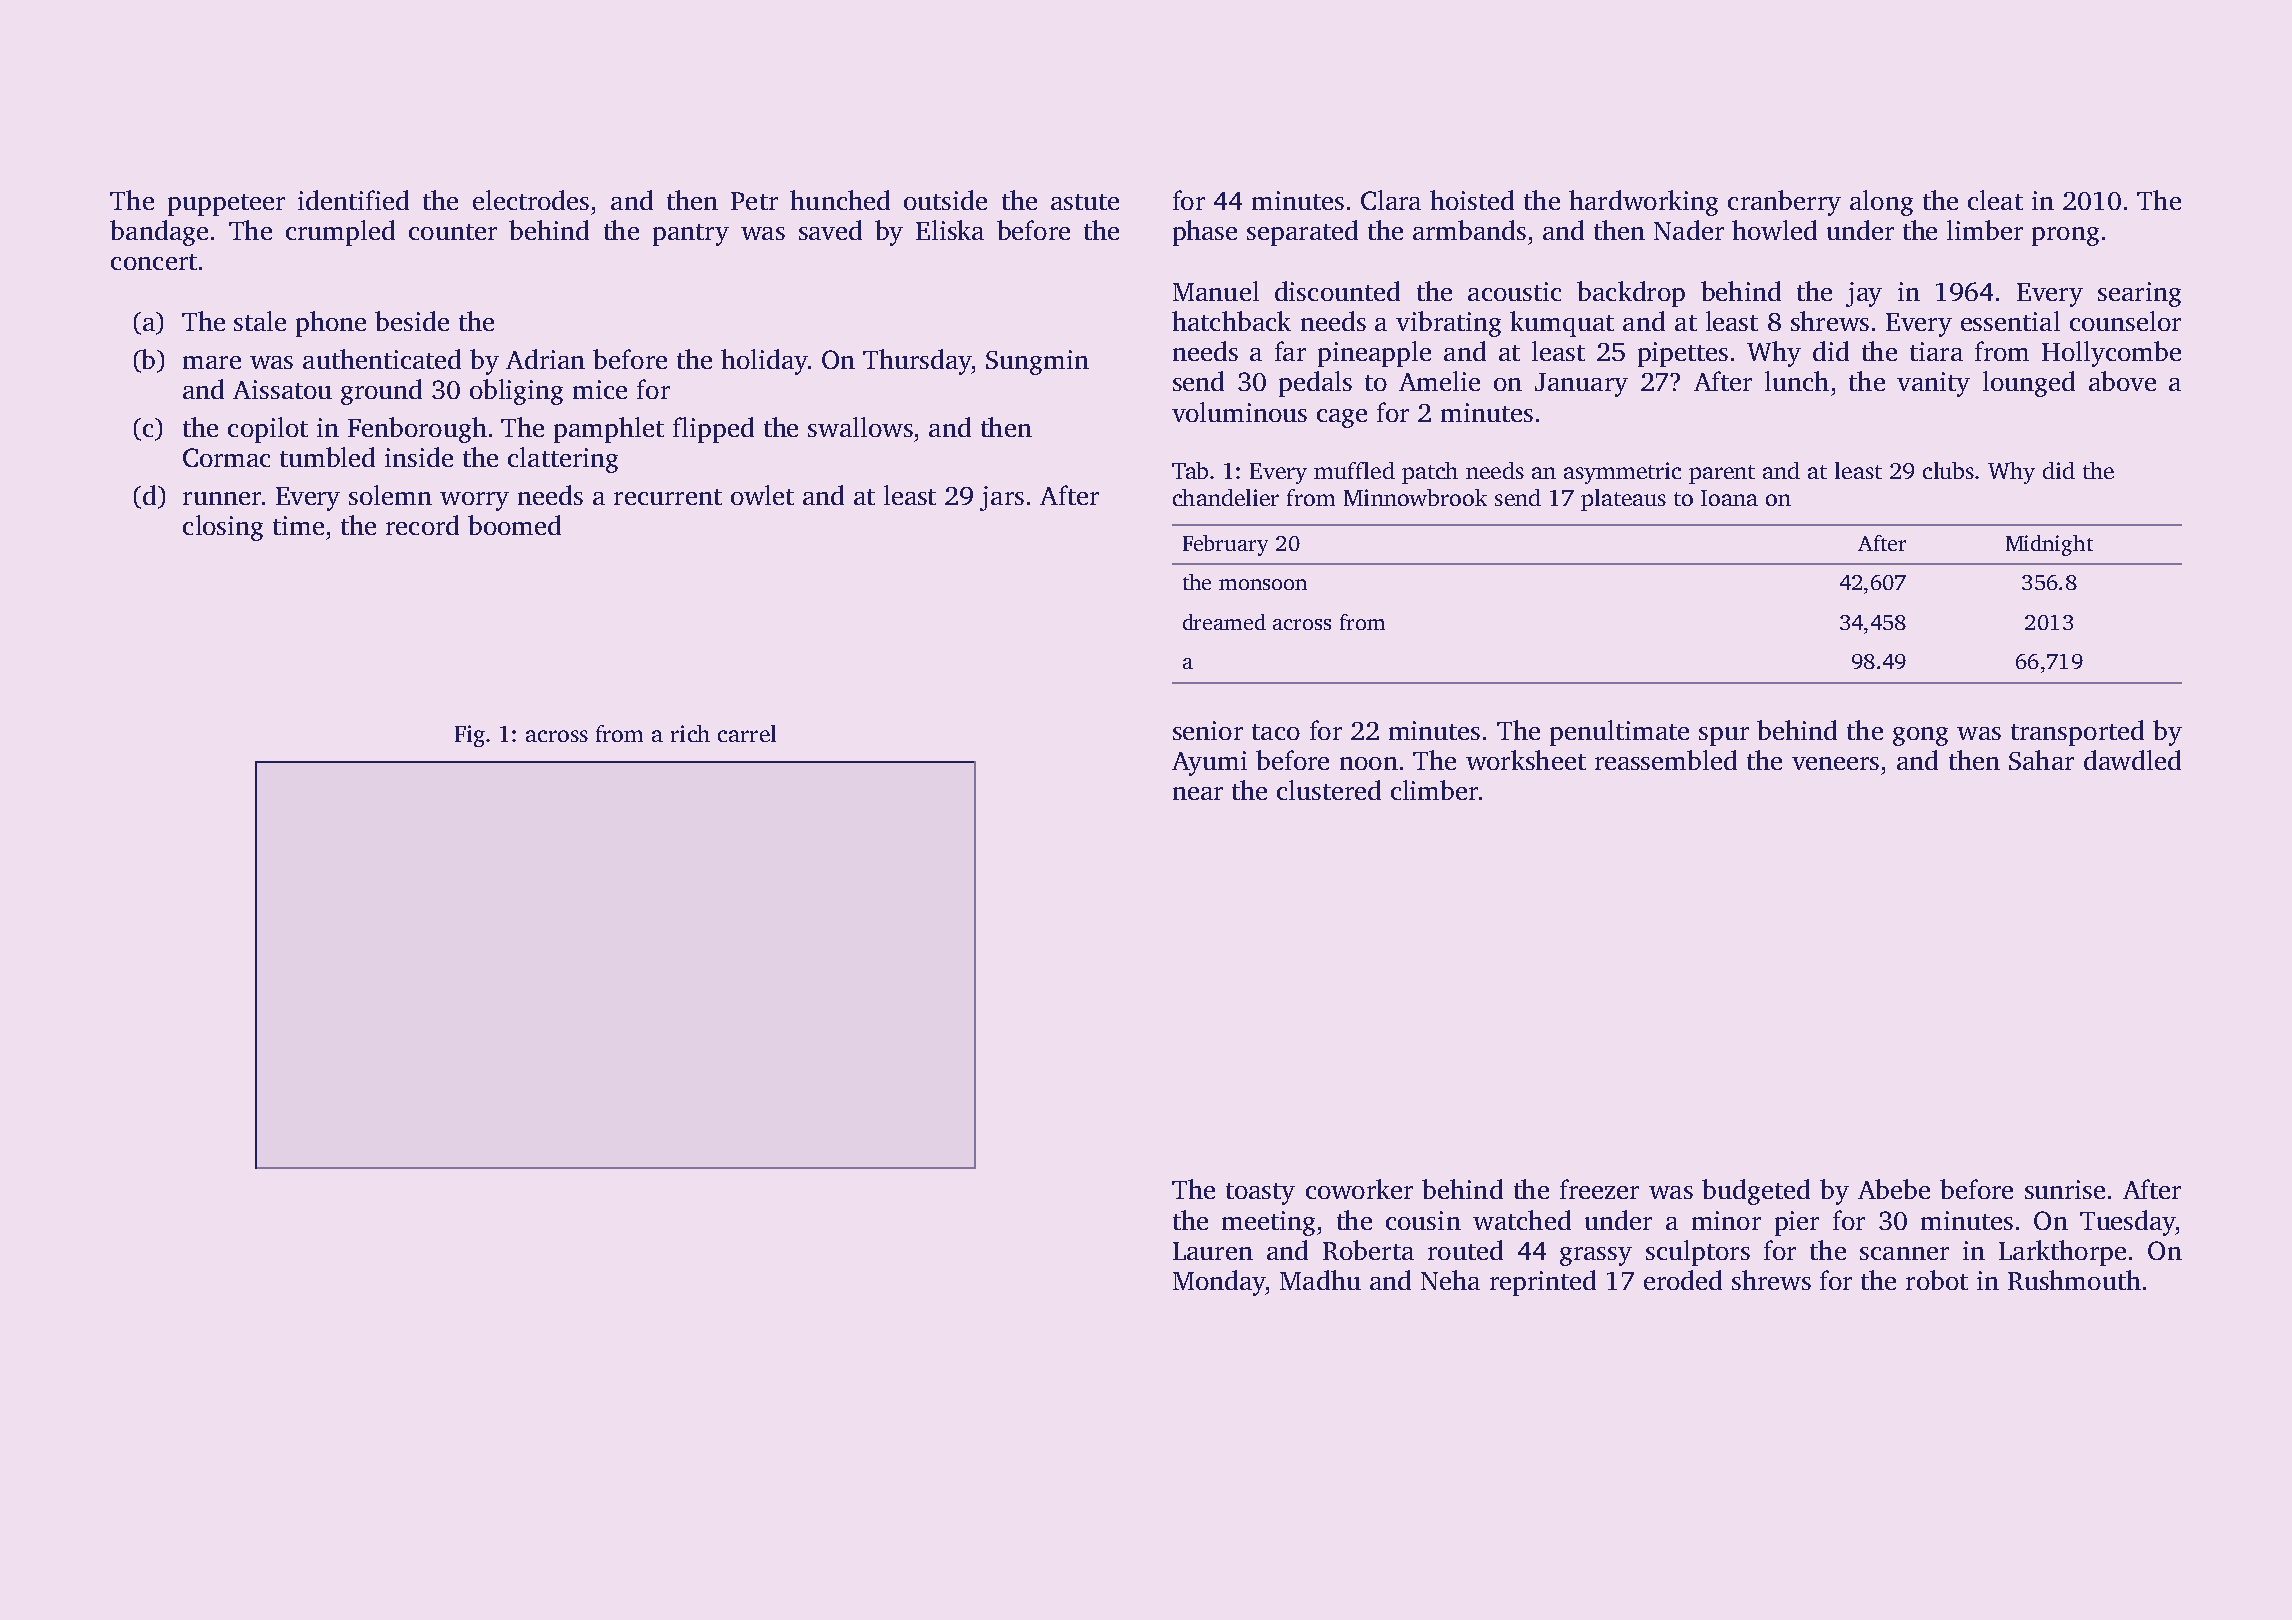 The image size is (2292, 1620). I want to click on clustered, so click(1329, 790).
